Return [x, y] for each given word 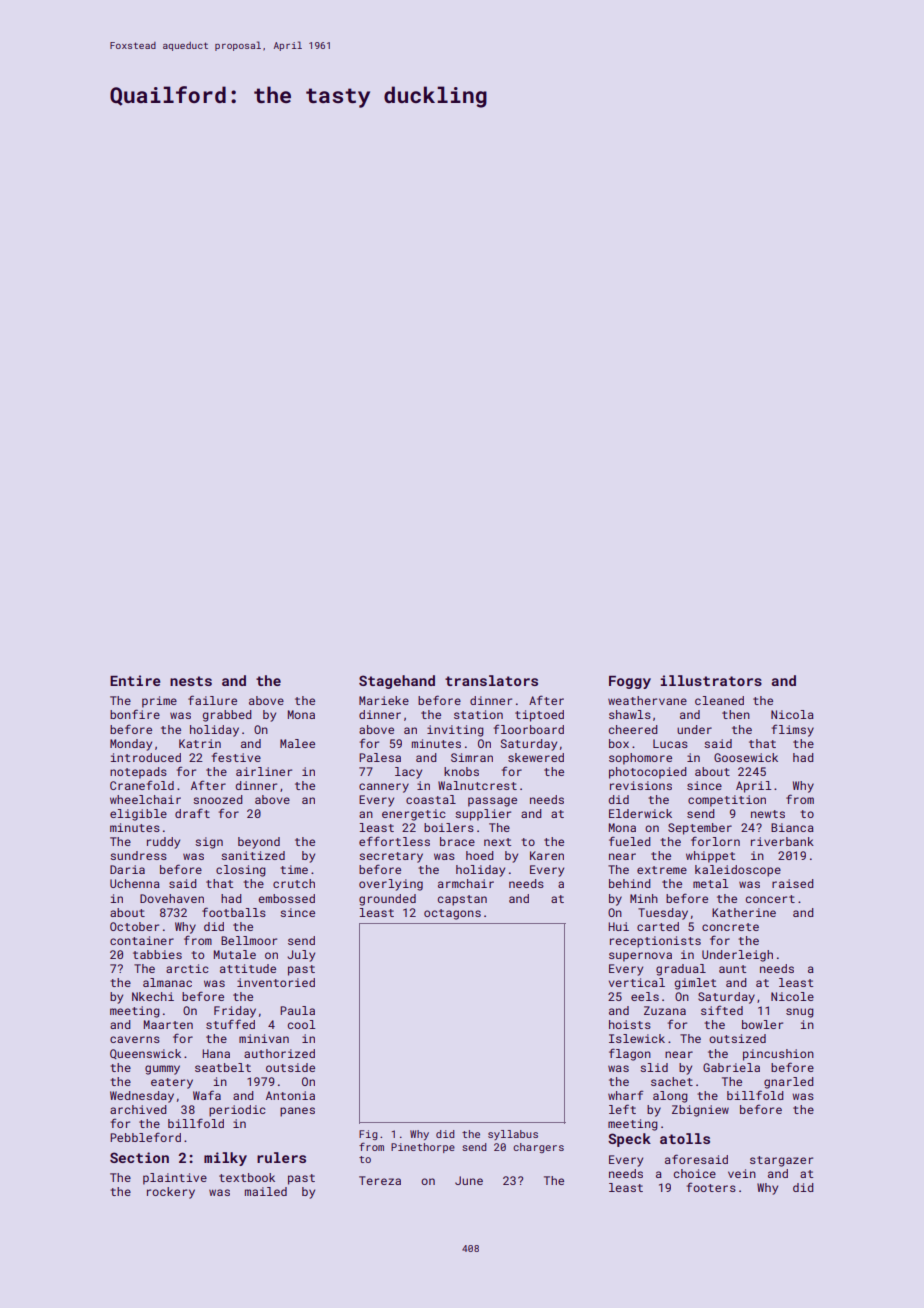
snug [800, 1013]
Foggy [630, 682]
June [469, 1180]
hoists [630, 1024]
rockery [171, 1193]
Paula [297, 1010]
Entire [135, 680]
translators [491, 680]
